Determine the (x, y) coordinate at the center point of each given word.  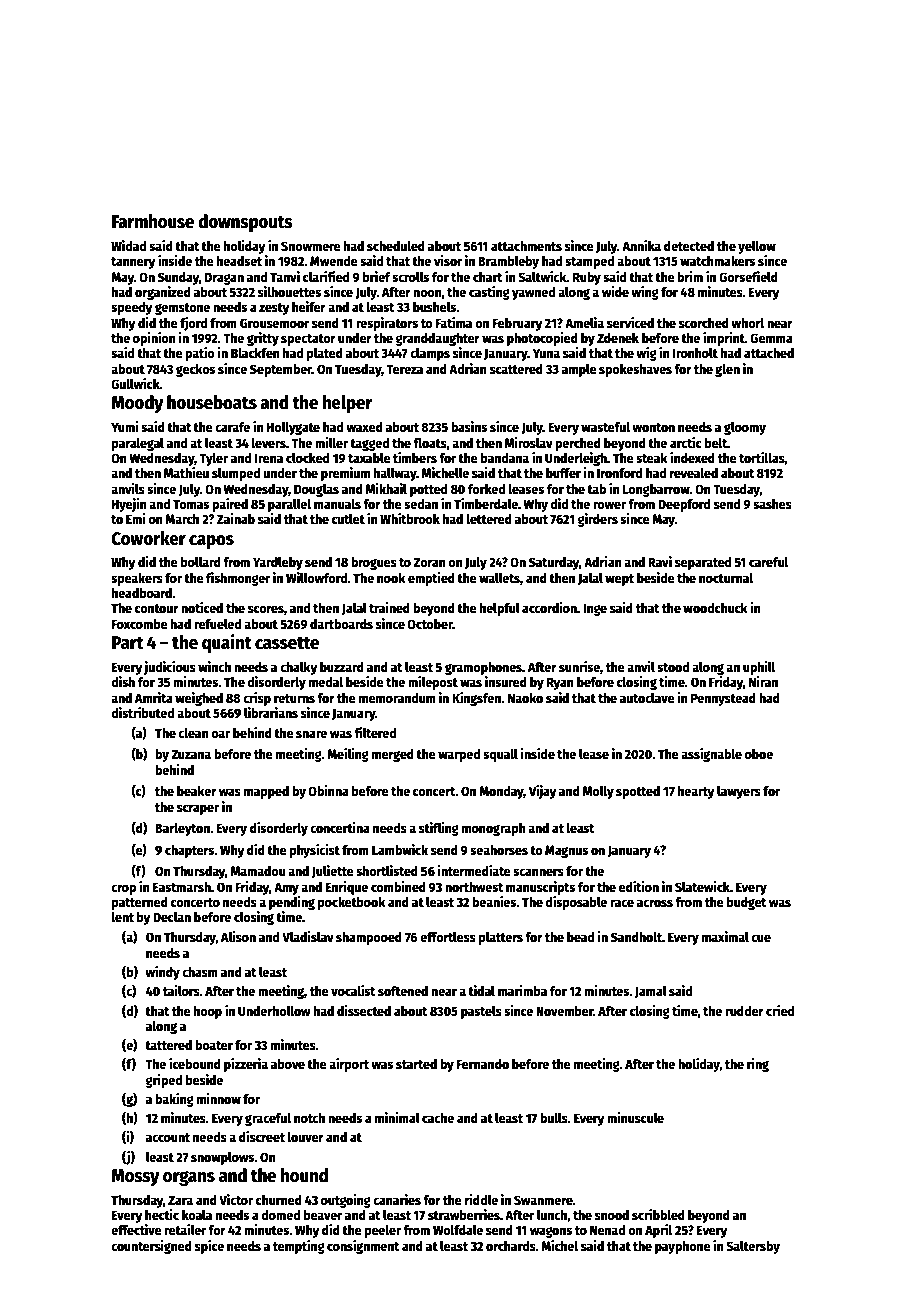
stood (673, 667)
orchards (511, 1246)
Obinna (328, 790)
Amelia (584, 322)
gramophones (483, 668)
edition (639, 886)
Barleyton (182, 829)
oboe (759, 754)
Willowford (317, 577)
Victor (236, 1199)
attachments (526, 246)
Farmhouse (153, 221)
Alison (238, 936)
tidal (481, 990)
